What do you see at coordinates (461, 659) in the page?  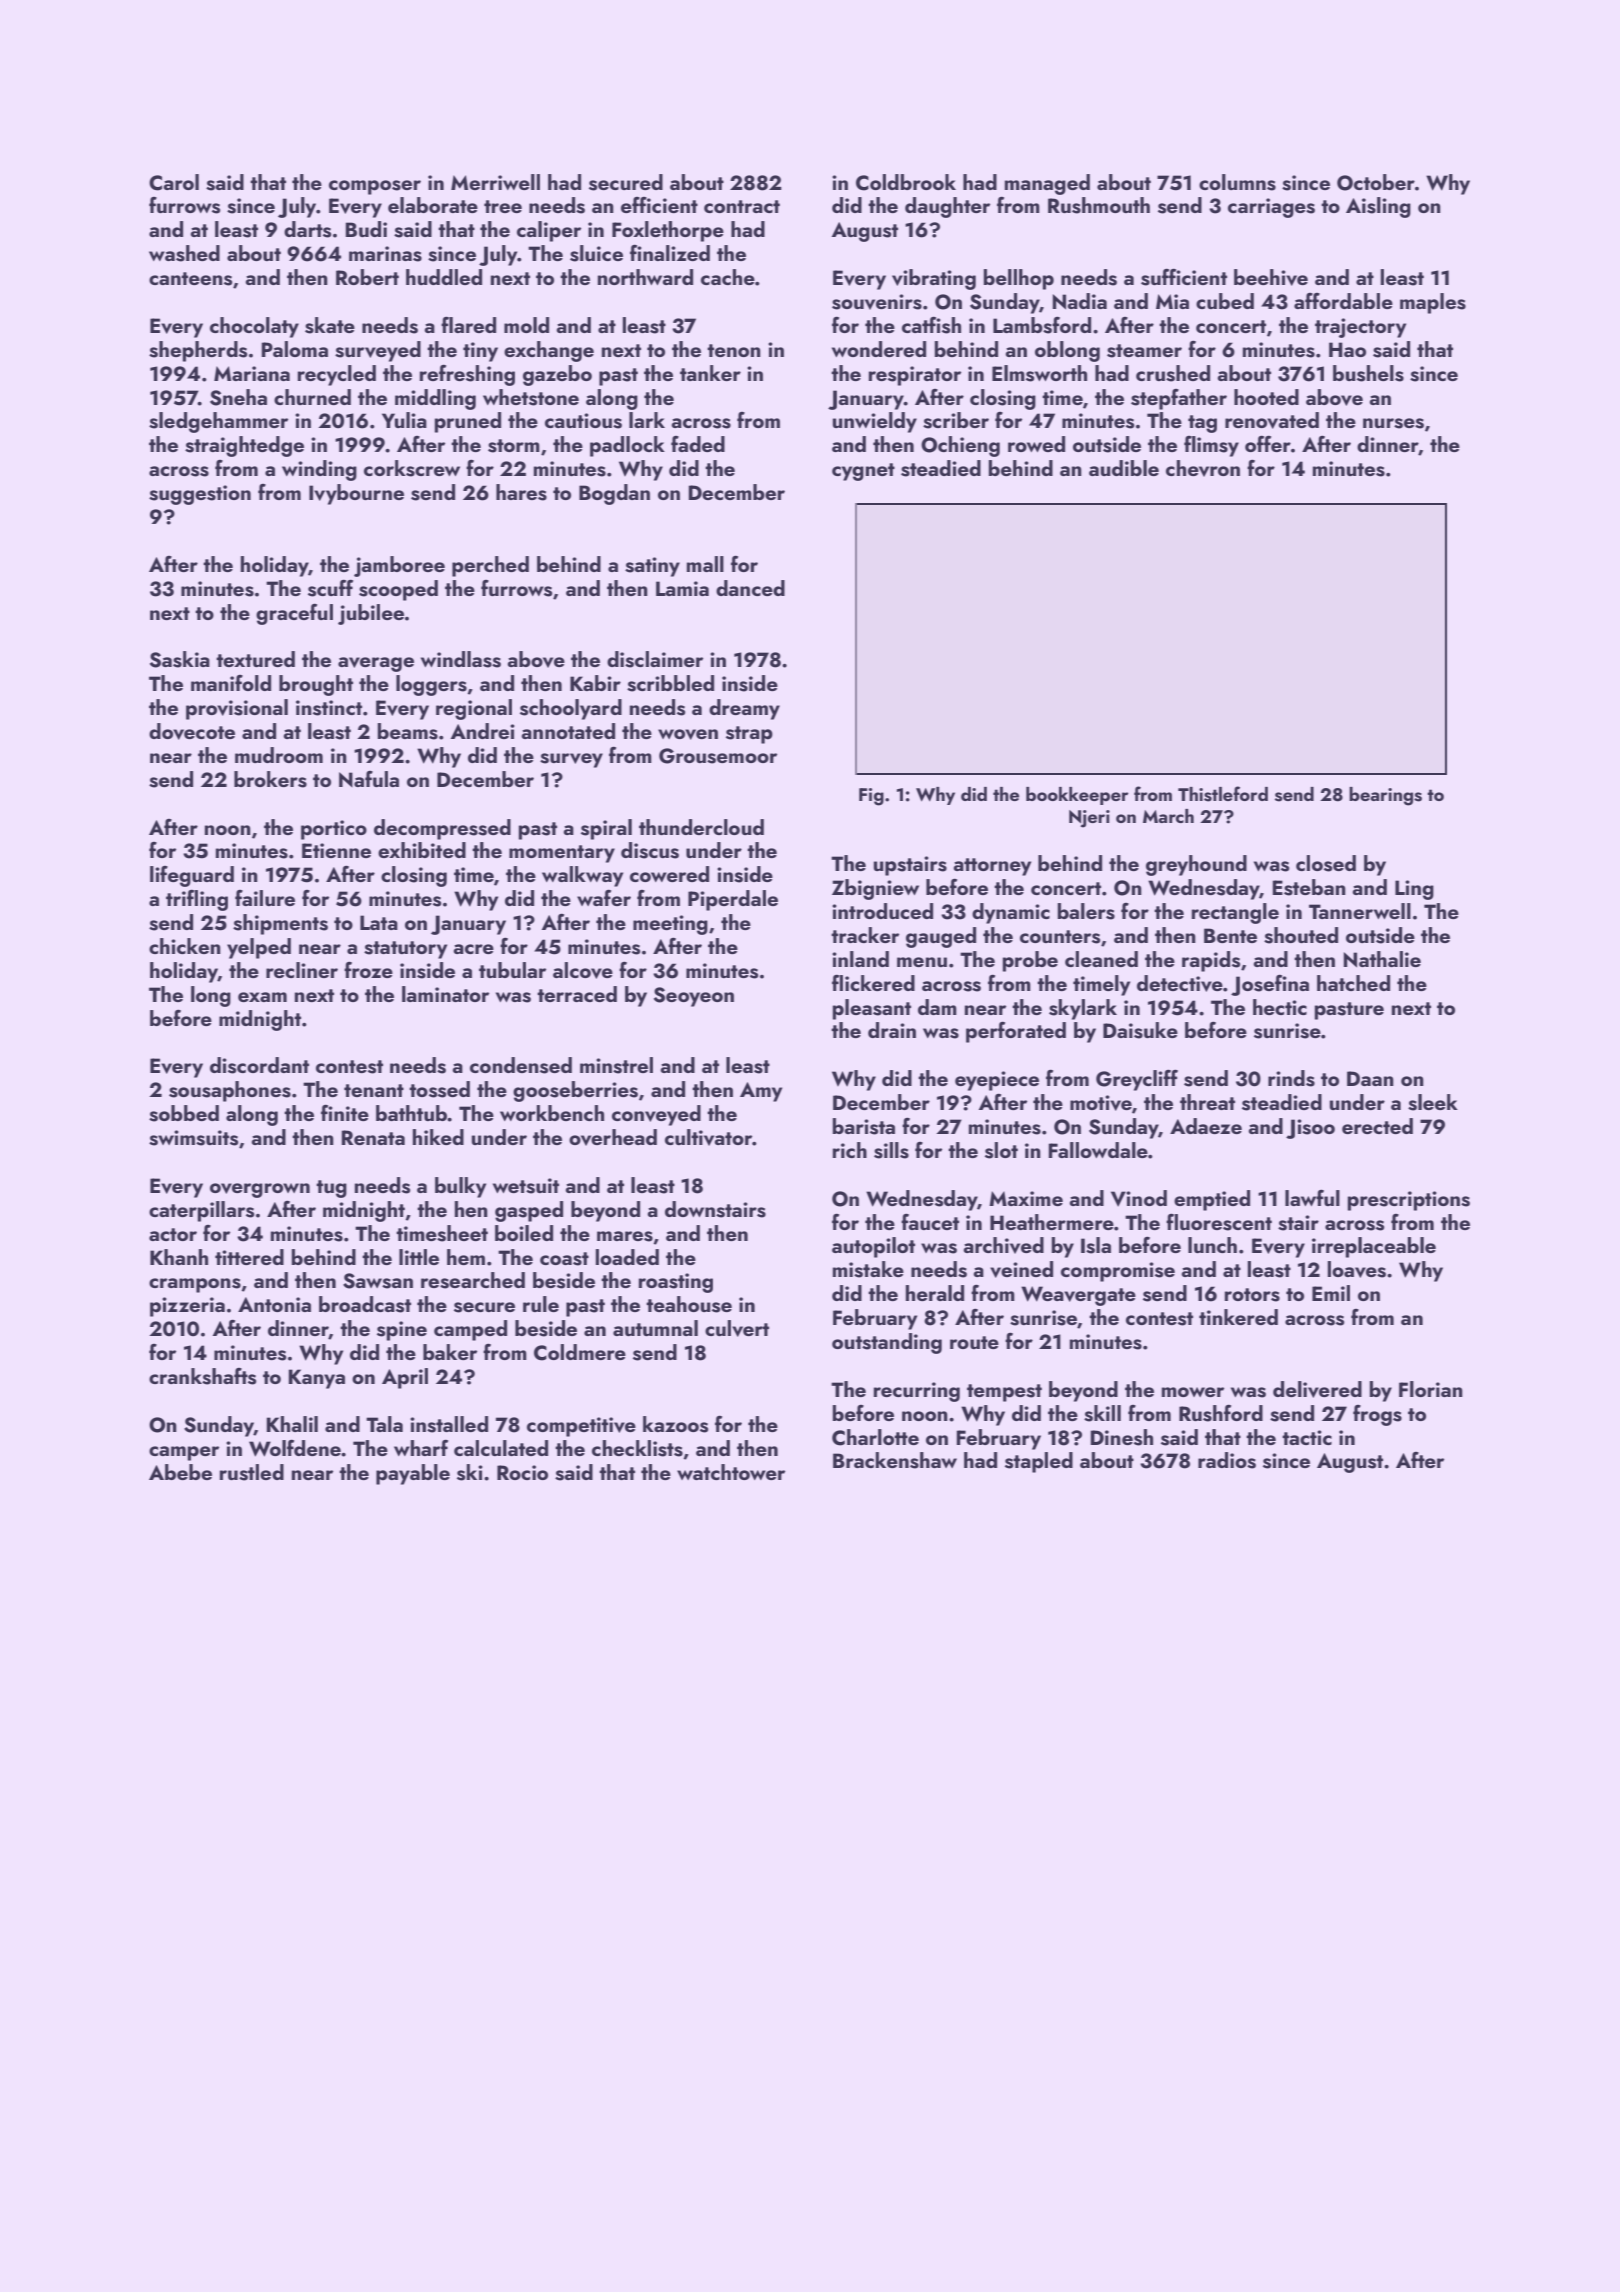 I see `windlass` at bounding box center [461, 659].
